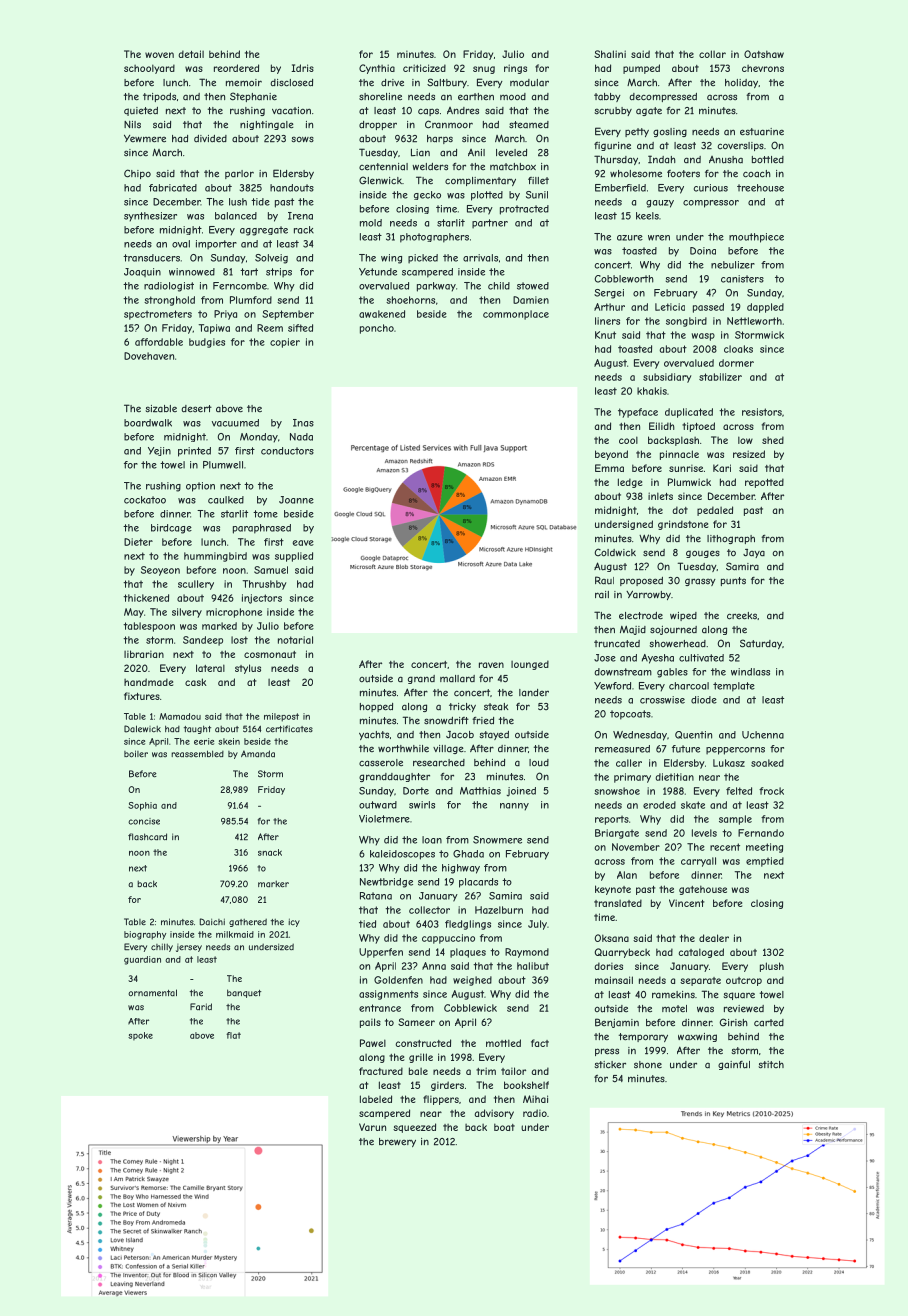  Describe the element at coordinates (149, 69) in the screenshot. I see `schoolyard` at that location.
